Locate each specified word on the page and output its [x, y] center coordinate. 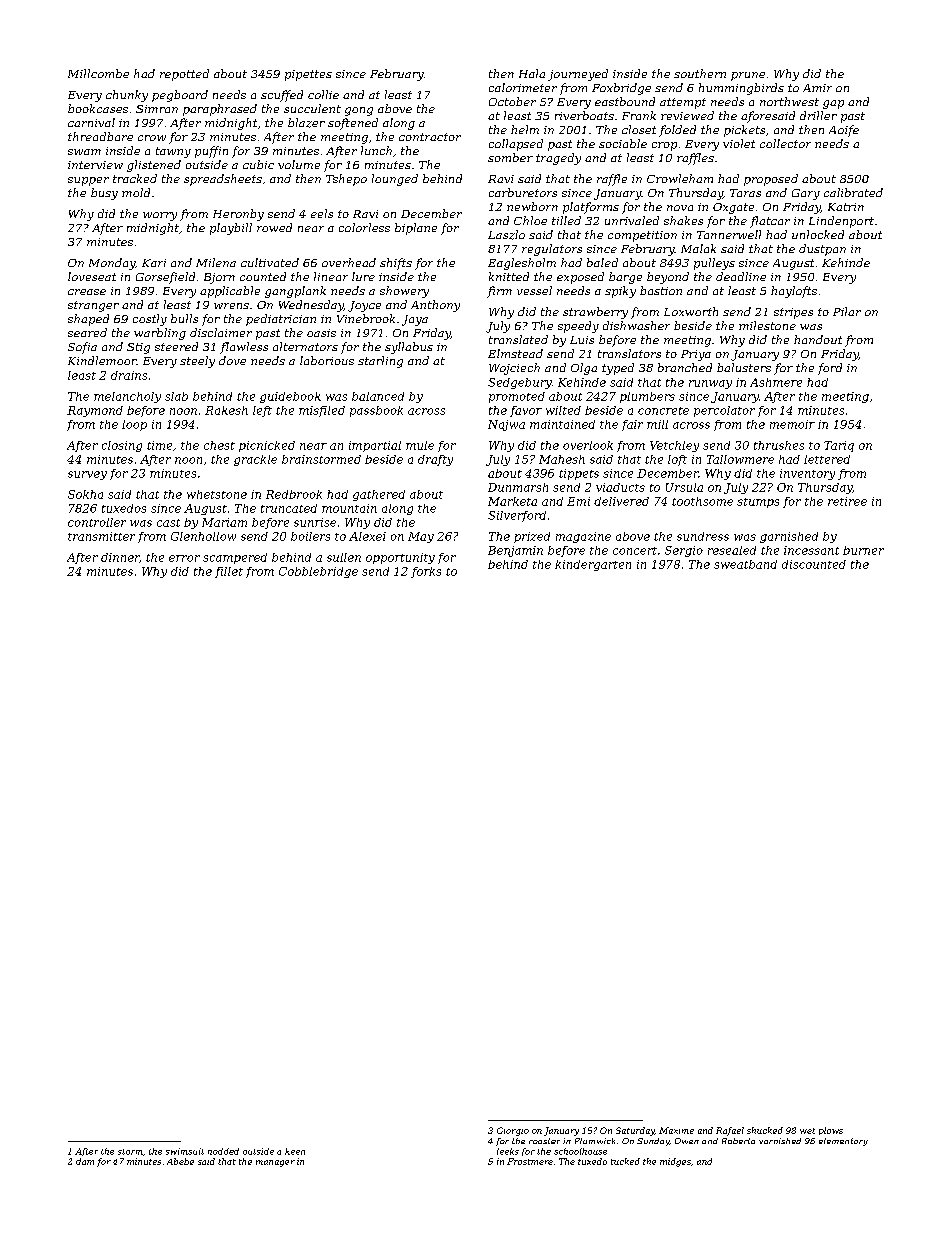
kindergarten [593, 565]
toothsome [702, 501]
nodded [223, 1151]
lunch [376, 150]
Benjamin [515, 551]
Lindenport [841, 222]
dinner [120, 557]
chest [219, 445]
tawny [173, 152]
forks [426, 572]
